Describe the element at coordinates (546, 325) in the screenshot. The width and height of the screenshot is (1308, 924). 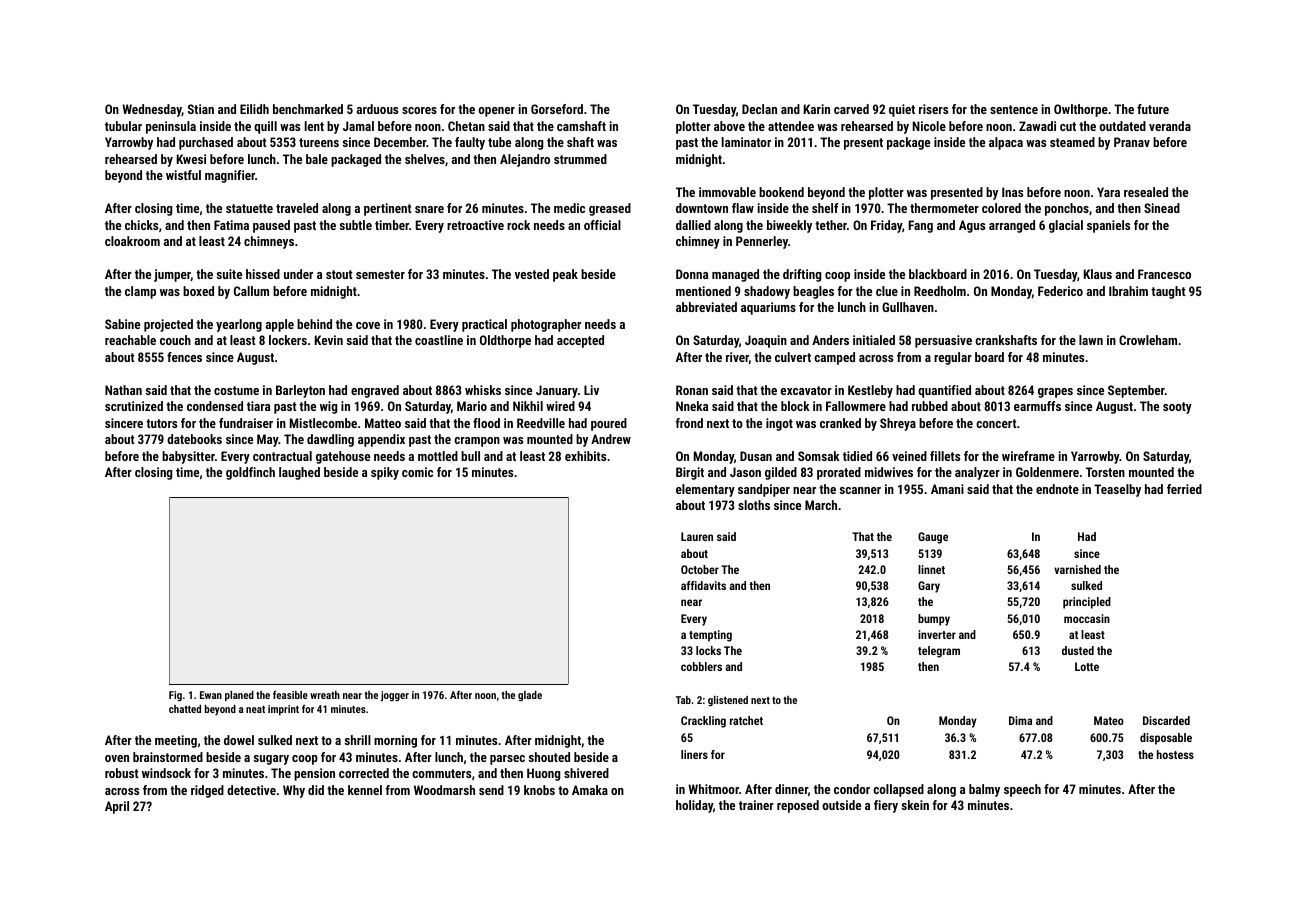
I see `photographer` at that location.
